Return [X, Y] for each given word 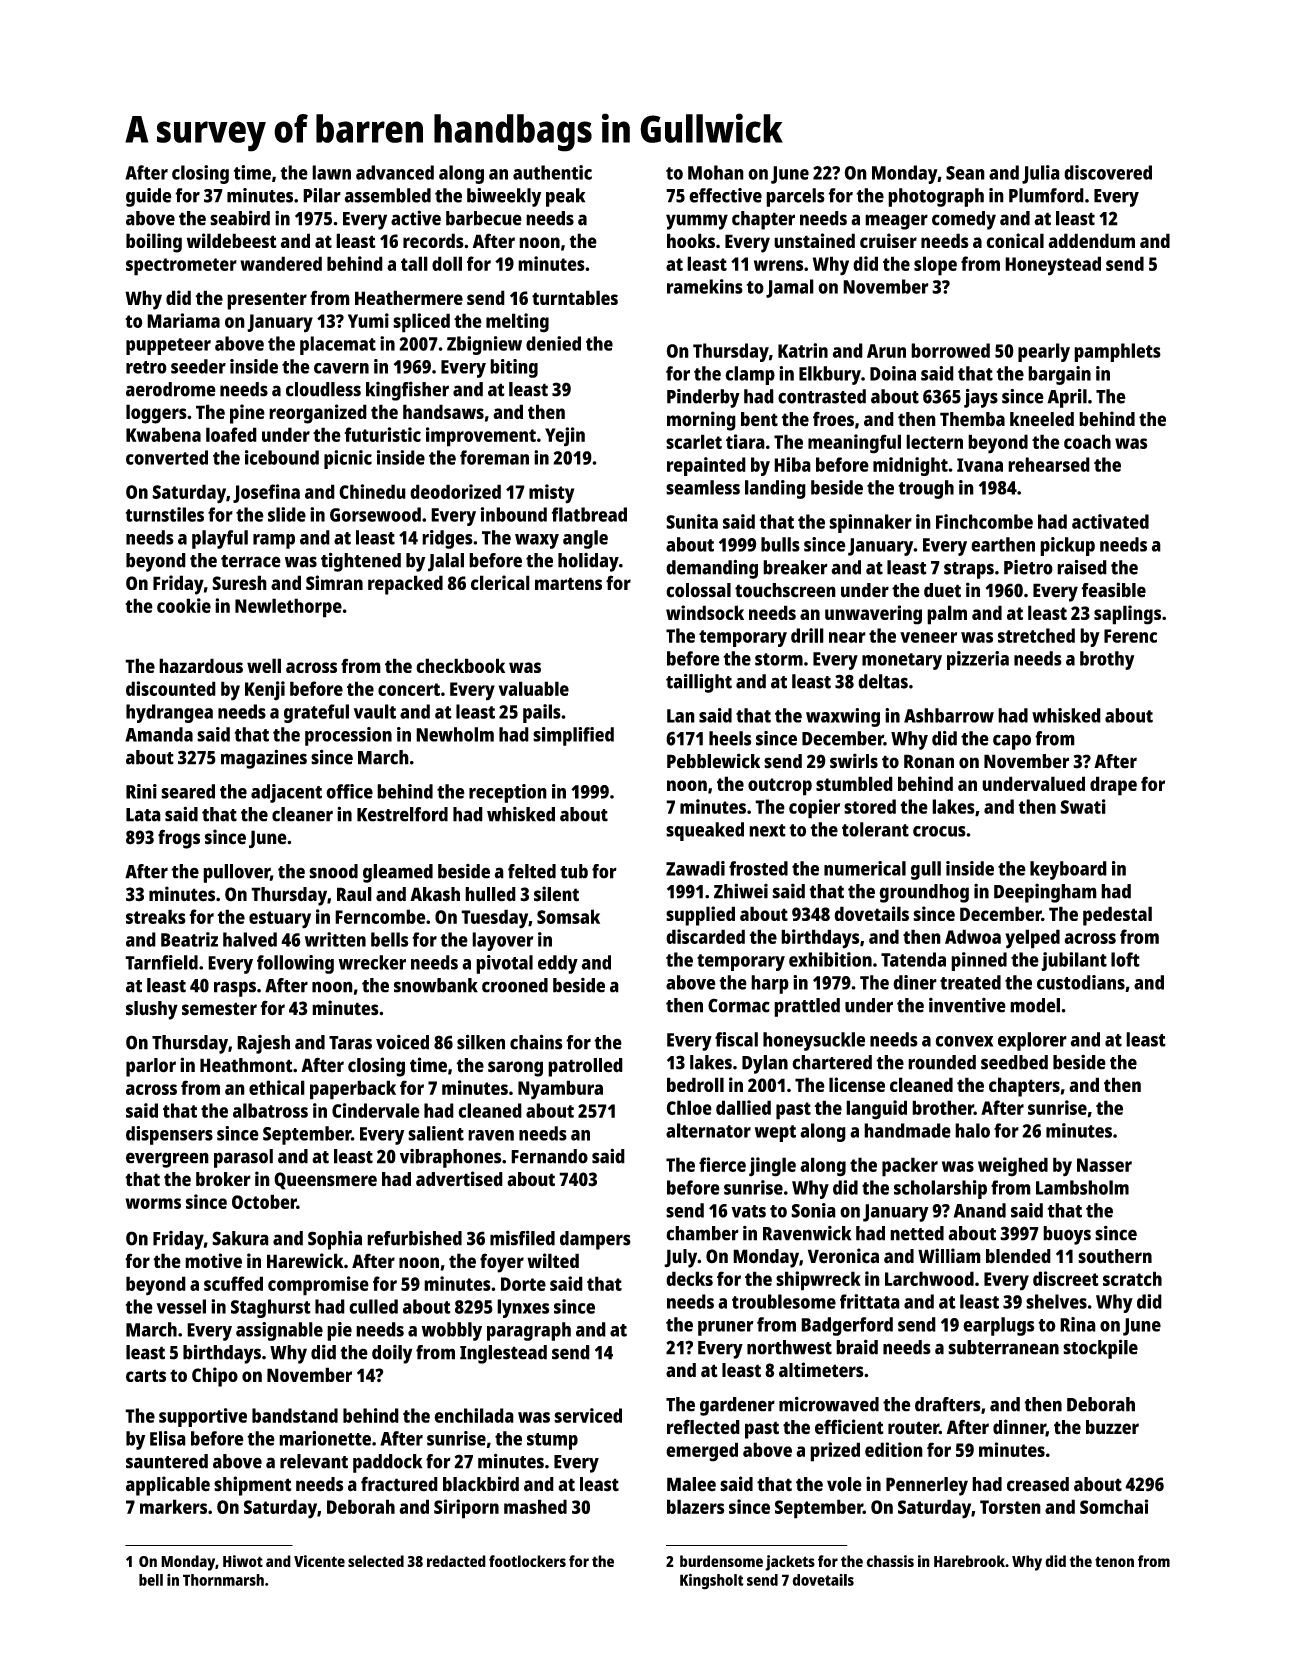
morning [701, 421]
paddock [388, 1463]
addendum [1091, 240]
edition [894, 1449]
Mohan [716, 172]
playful [220, 539]
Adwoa [973, 936]
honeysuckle [814, 1041]
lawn [331, 172]
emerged [702, 1452]
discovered [1108, 172]
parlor [151, 1067]
